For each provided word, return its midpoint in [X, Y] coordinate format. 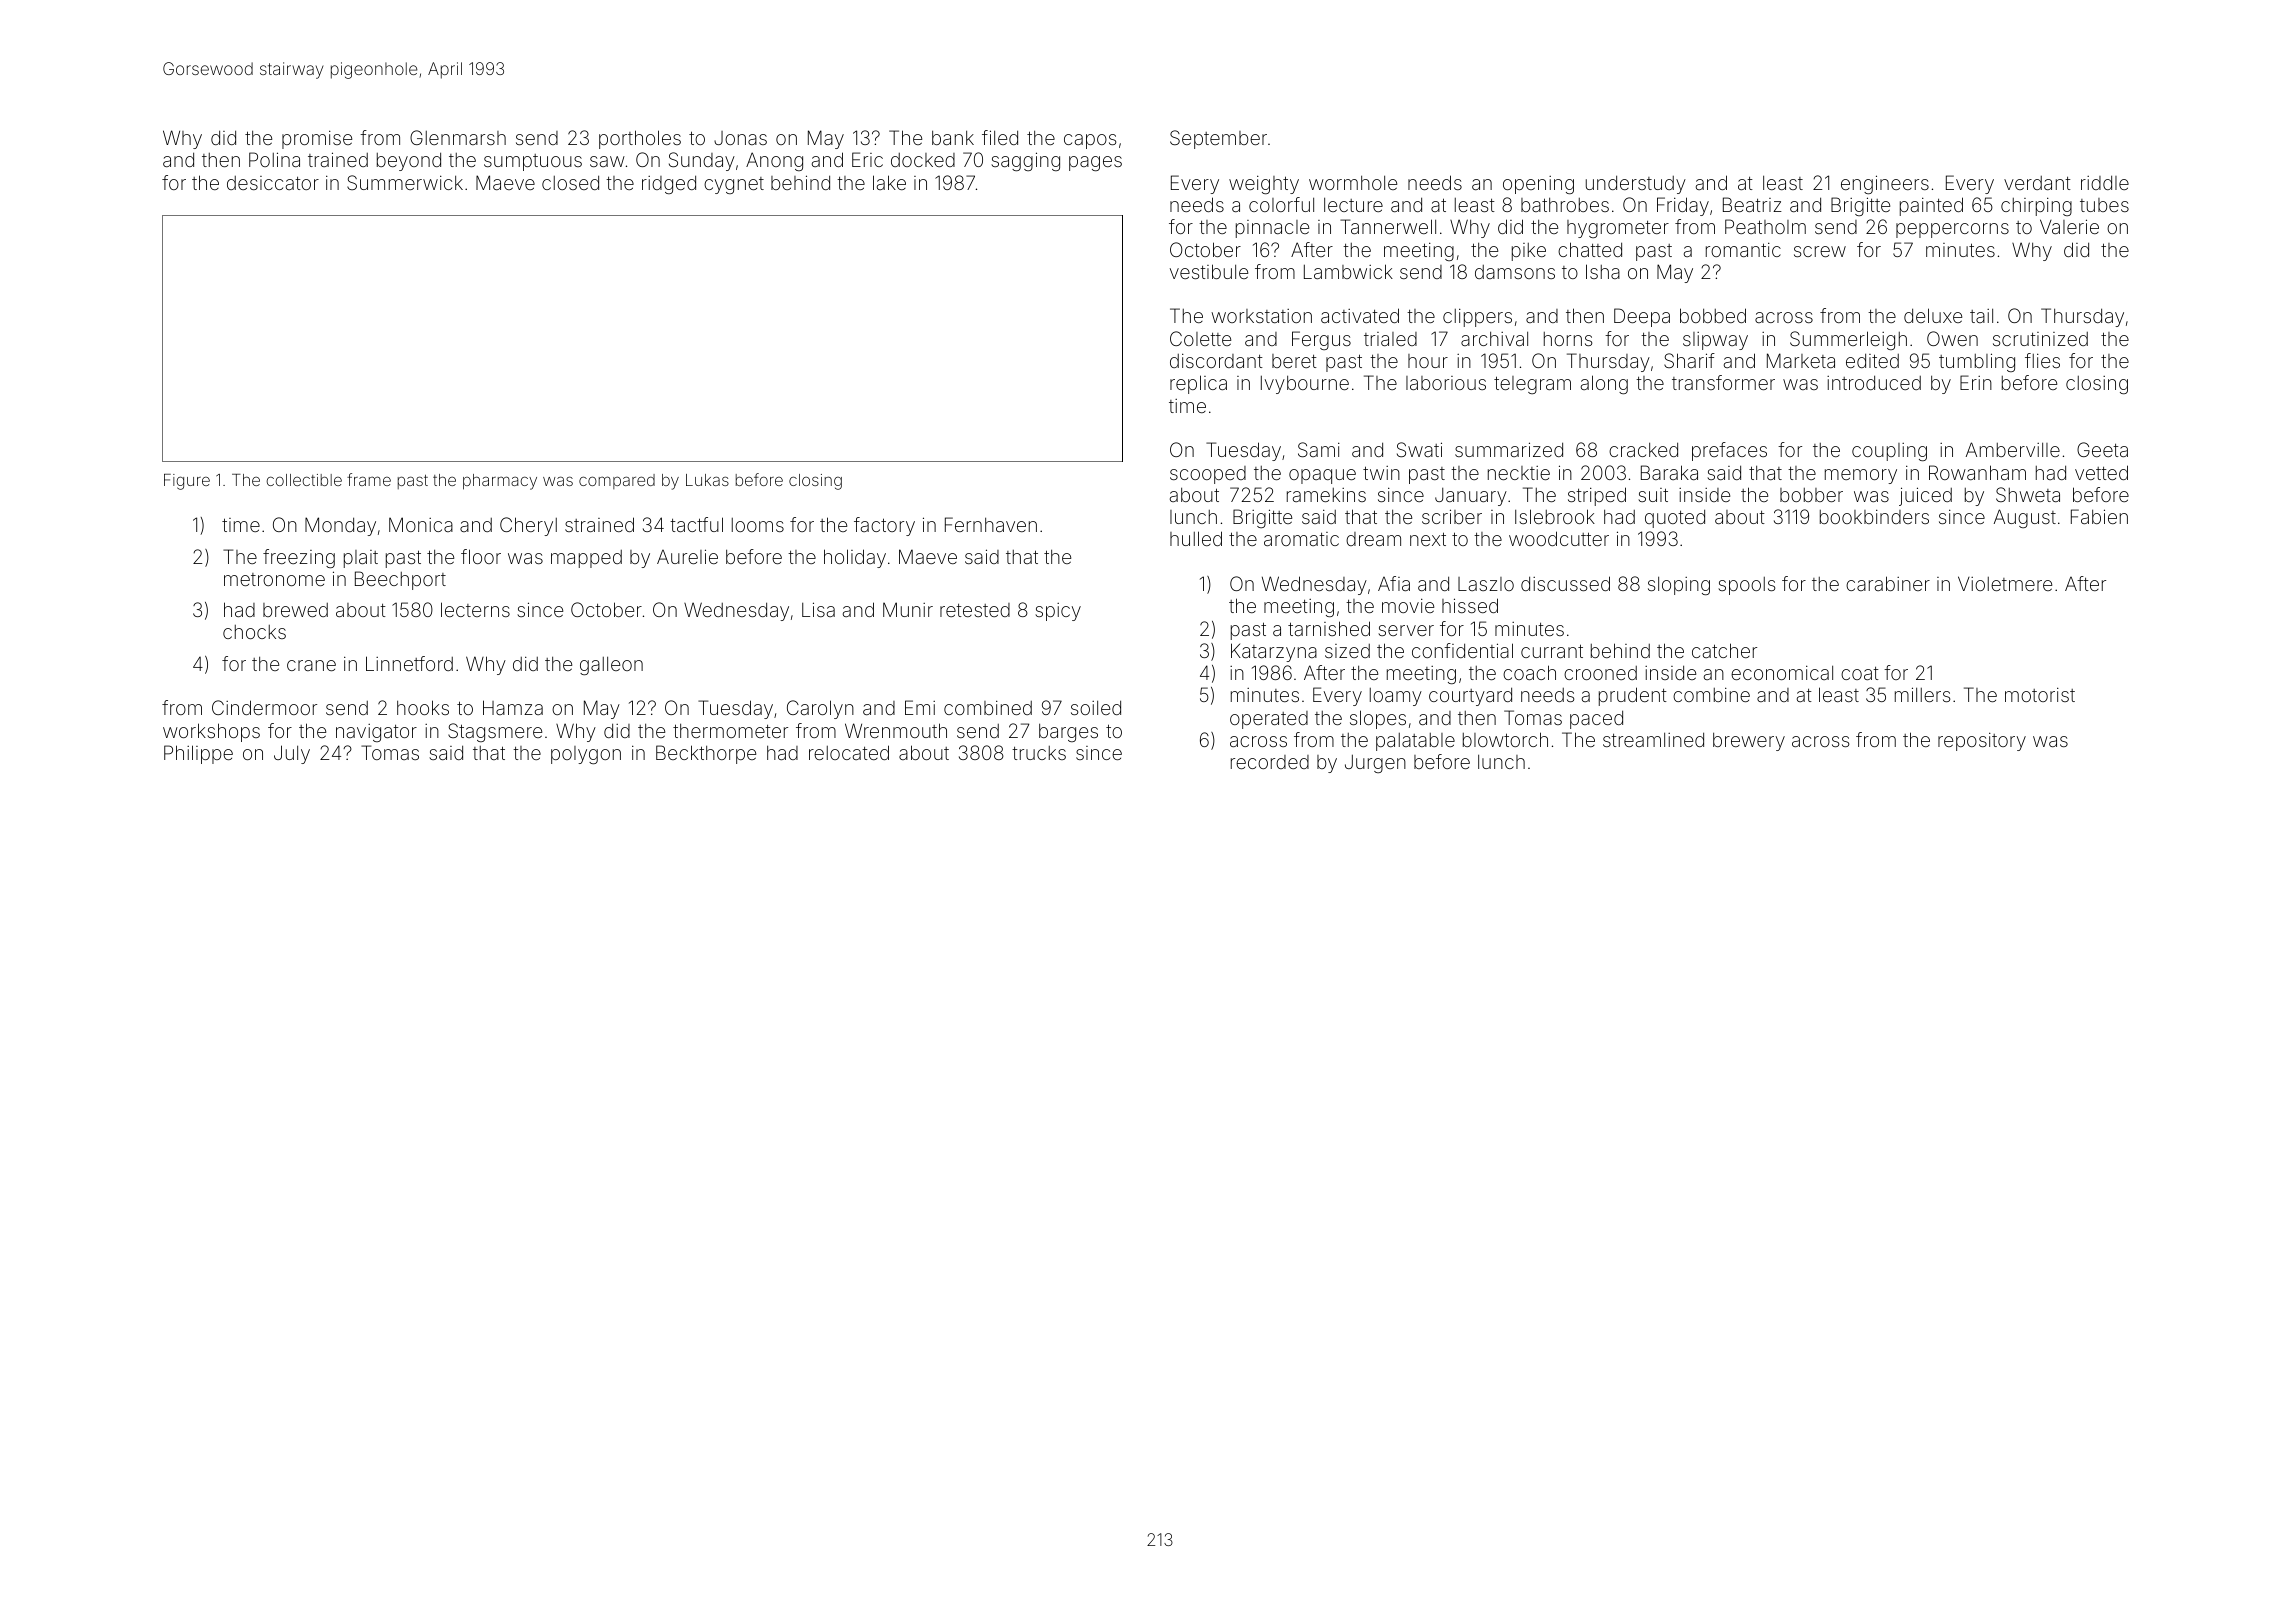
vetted [2101, 472]
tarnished [1329, 628]
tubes [2104, 205]
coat [1860, 673]
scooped [1208, 475]
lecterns [475, 609]
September [1218, 139]
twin [1381, 473]
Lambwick [1348, 271]
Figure [187, 482]
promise [317, 139]
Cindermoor [264, 707]
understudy [1636, 184]
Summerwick [405, 182]
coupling [1889, 452]
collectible [304, 480]
